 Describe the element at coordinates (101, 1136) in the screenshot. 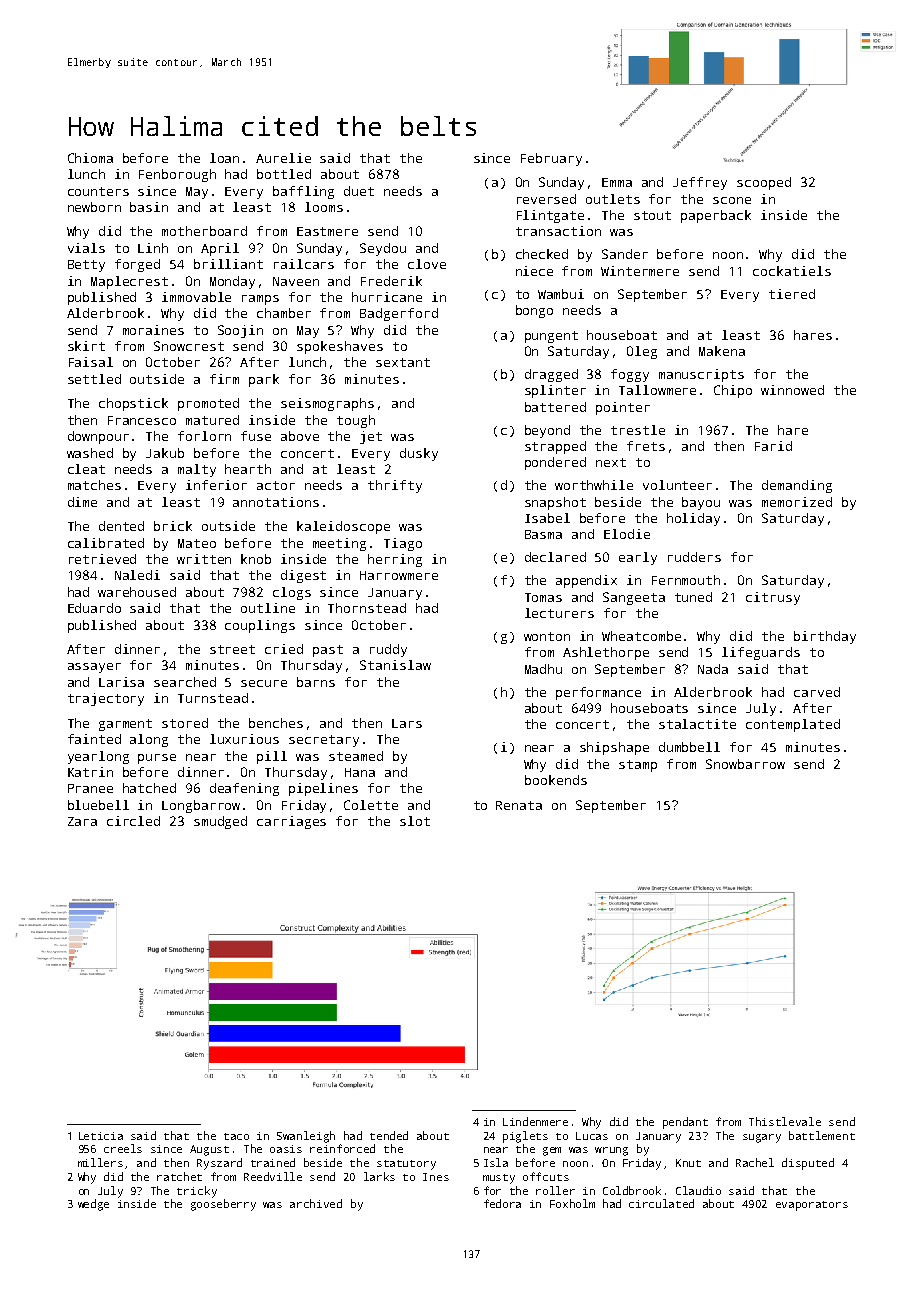

I see `Leticia` at that location.
